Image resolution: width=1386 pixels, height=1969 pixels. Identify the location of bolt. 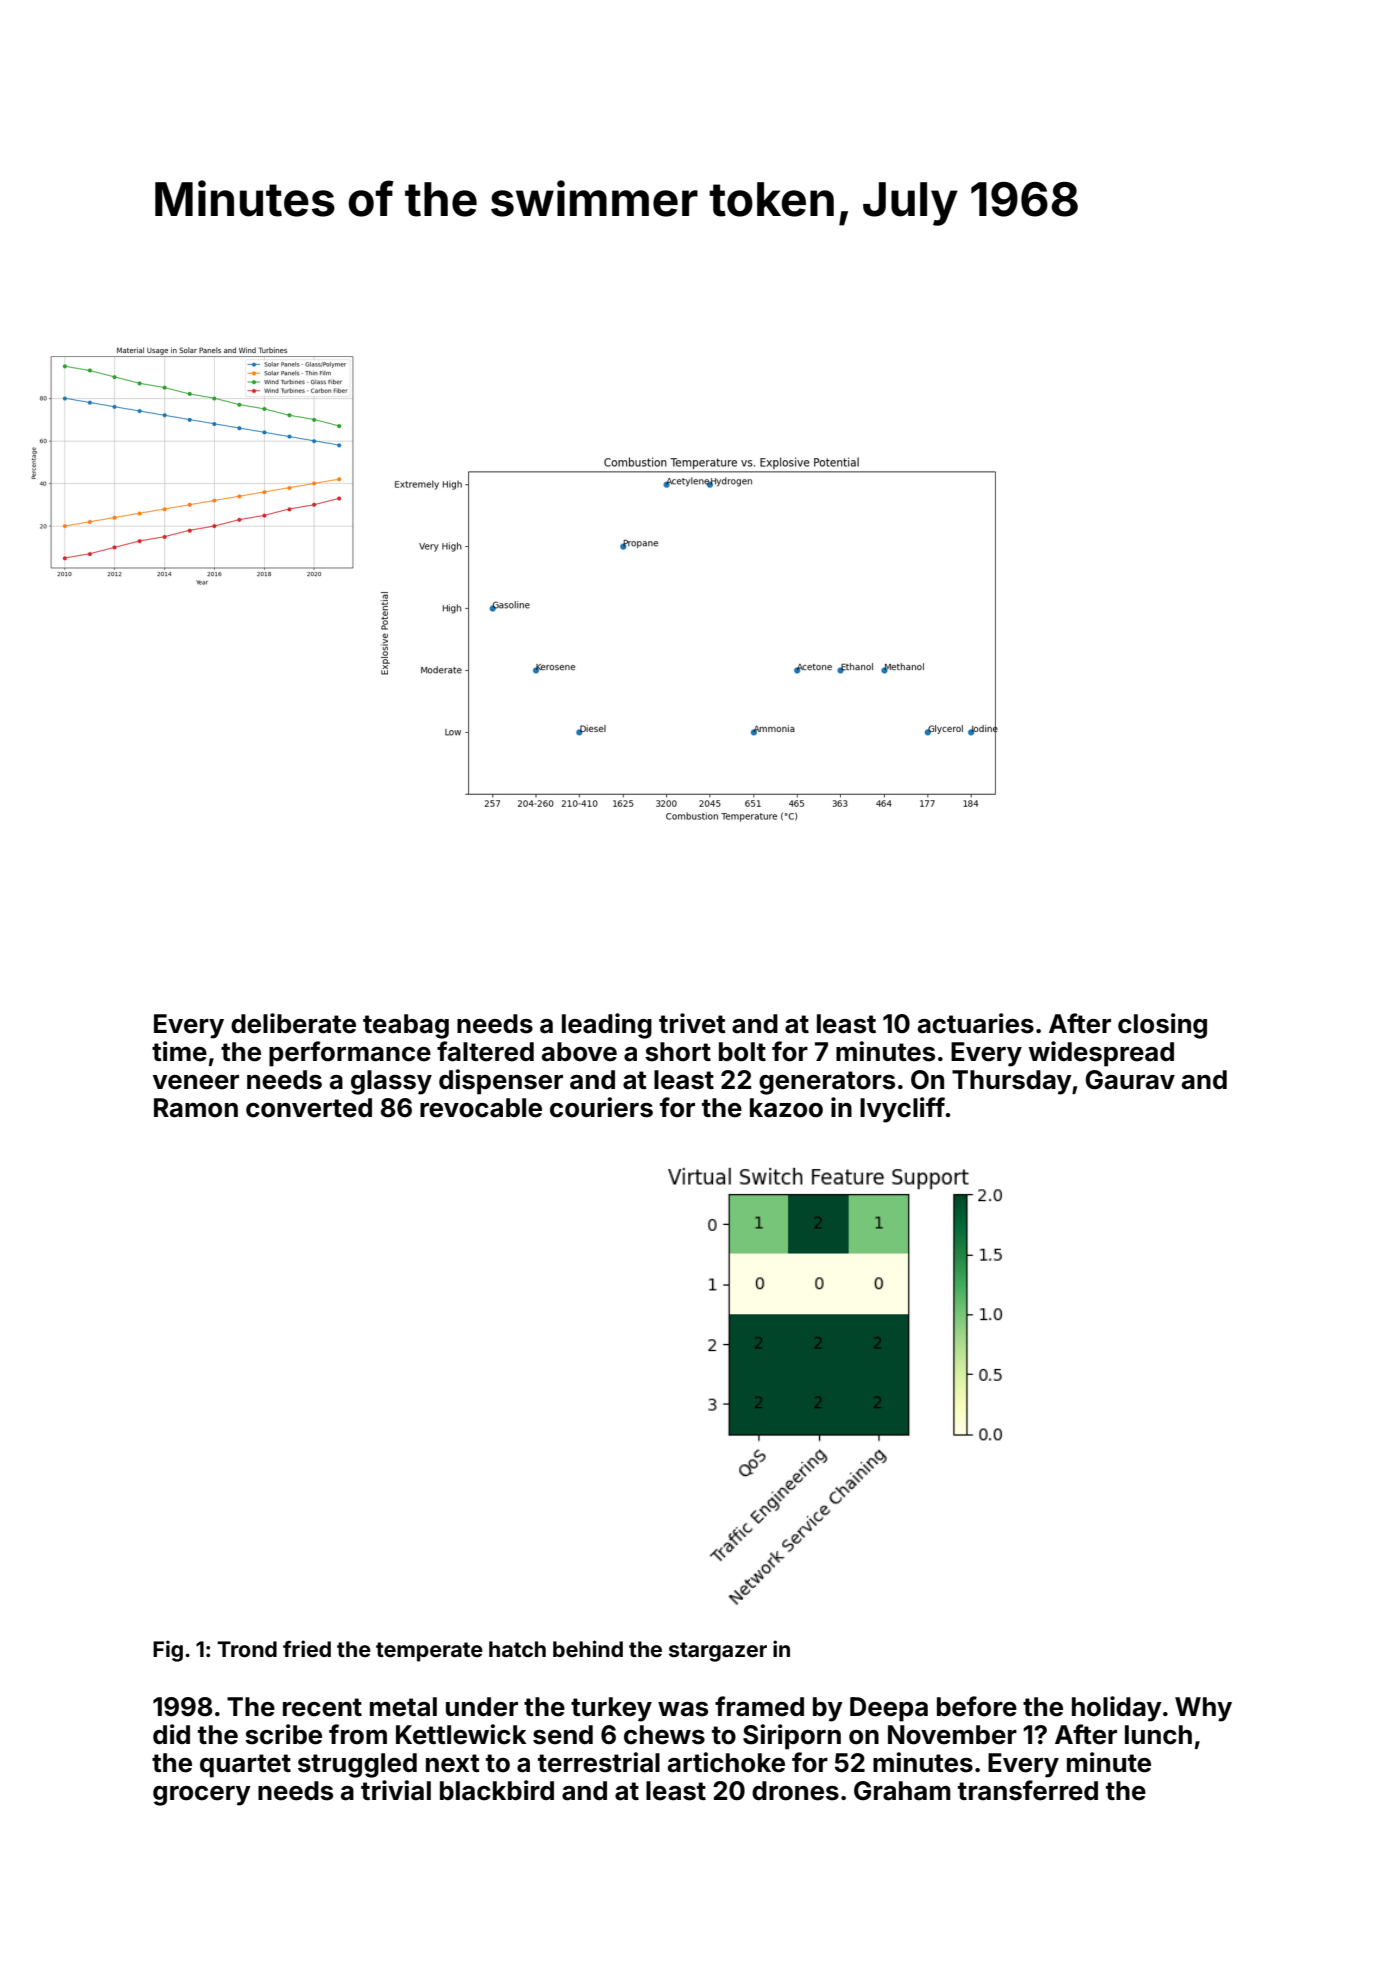
(742, 1052).
